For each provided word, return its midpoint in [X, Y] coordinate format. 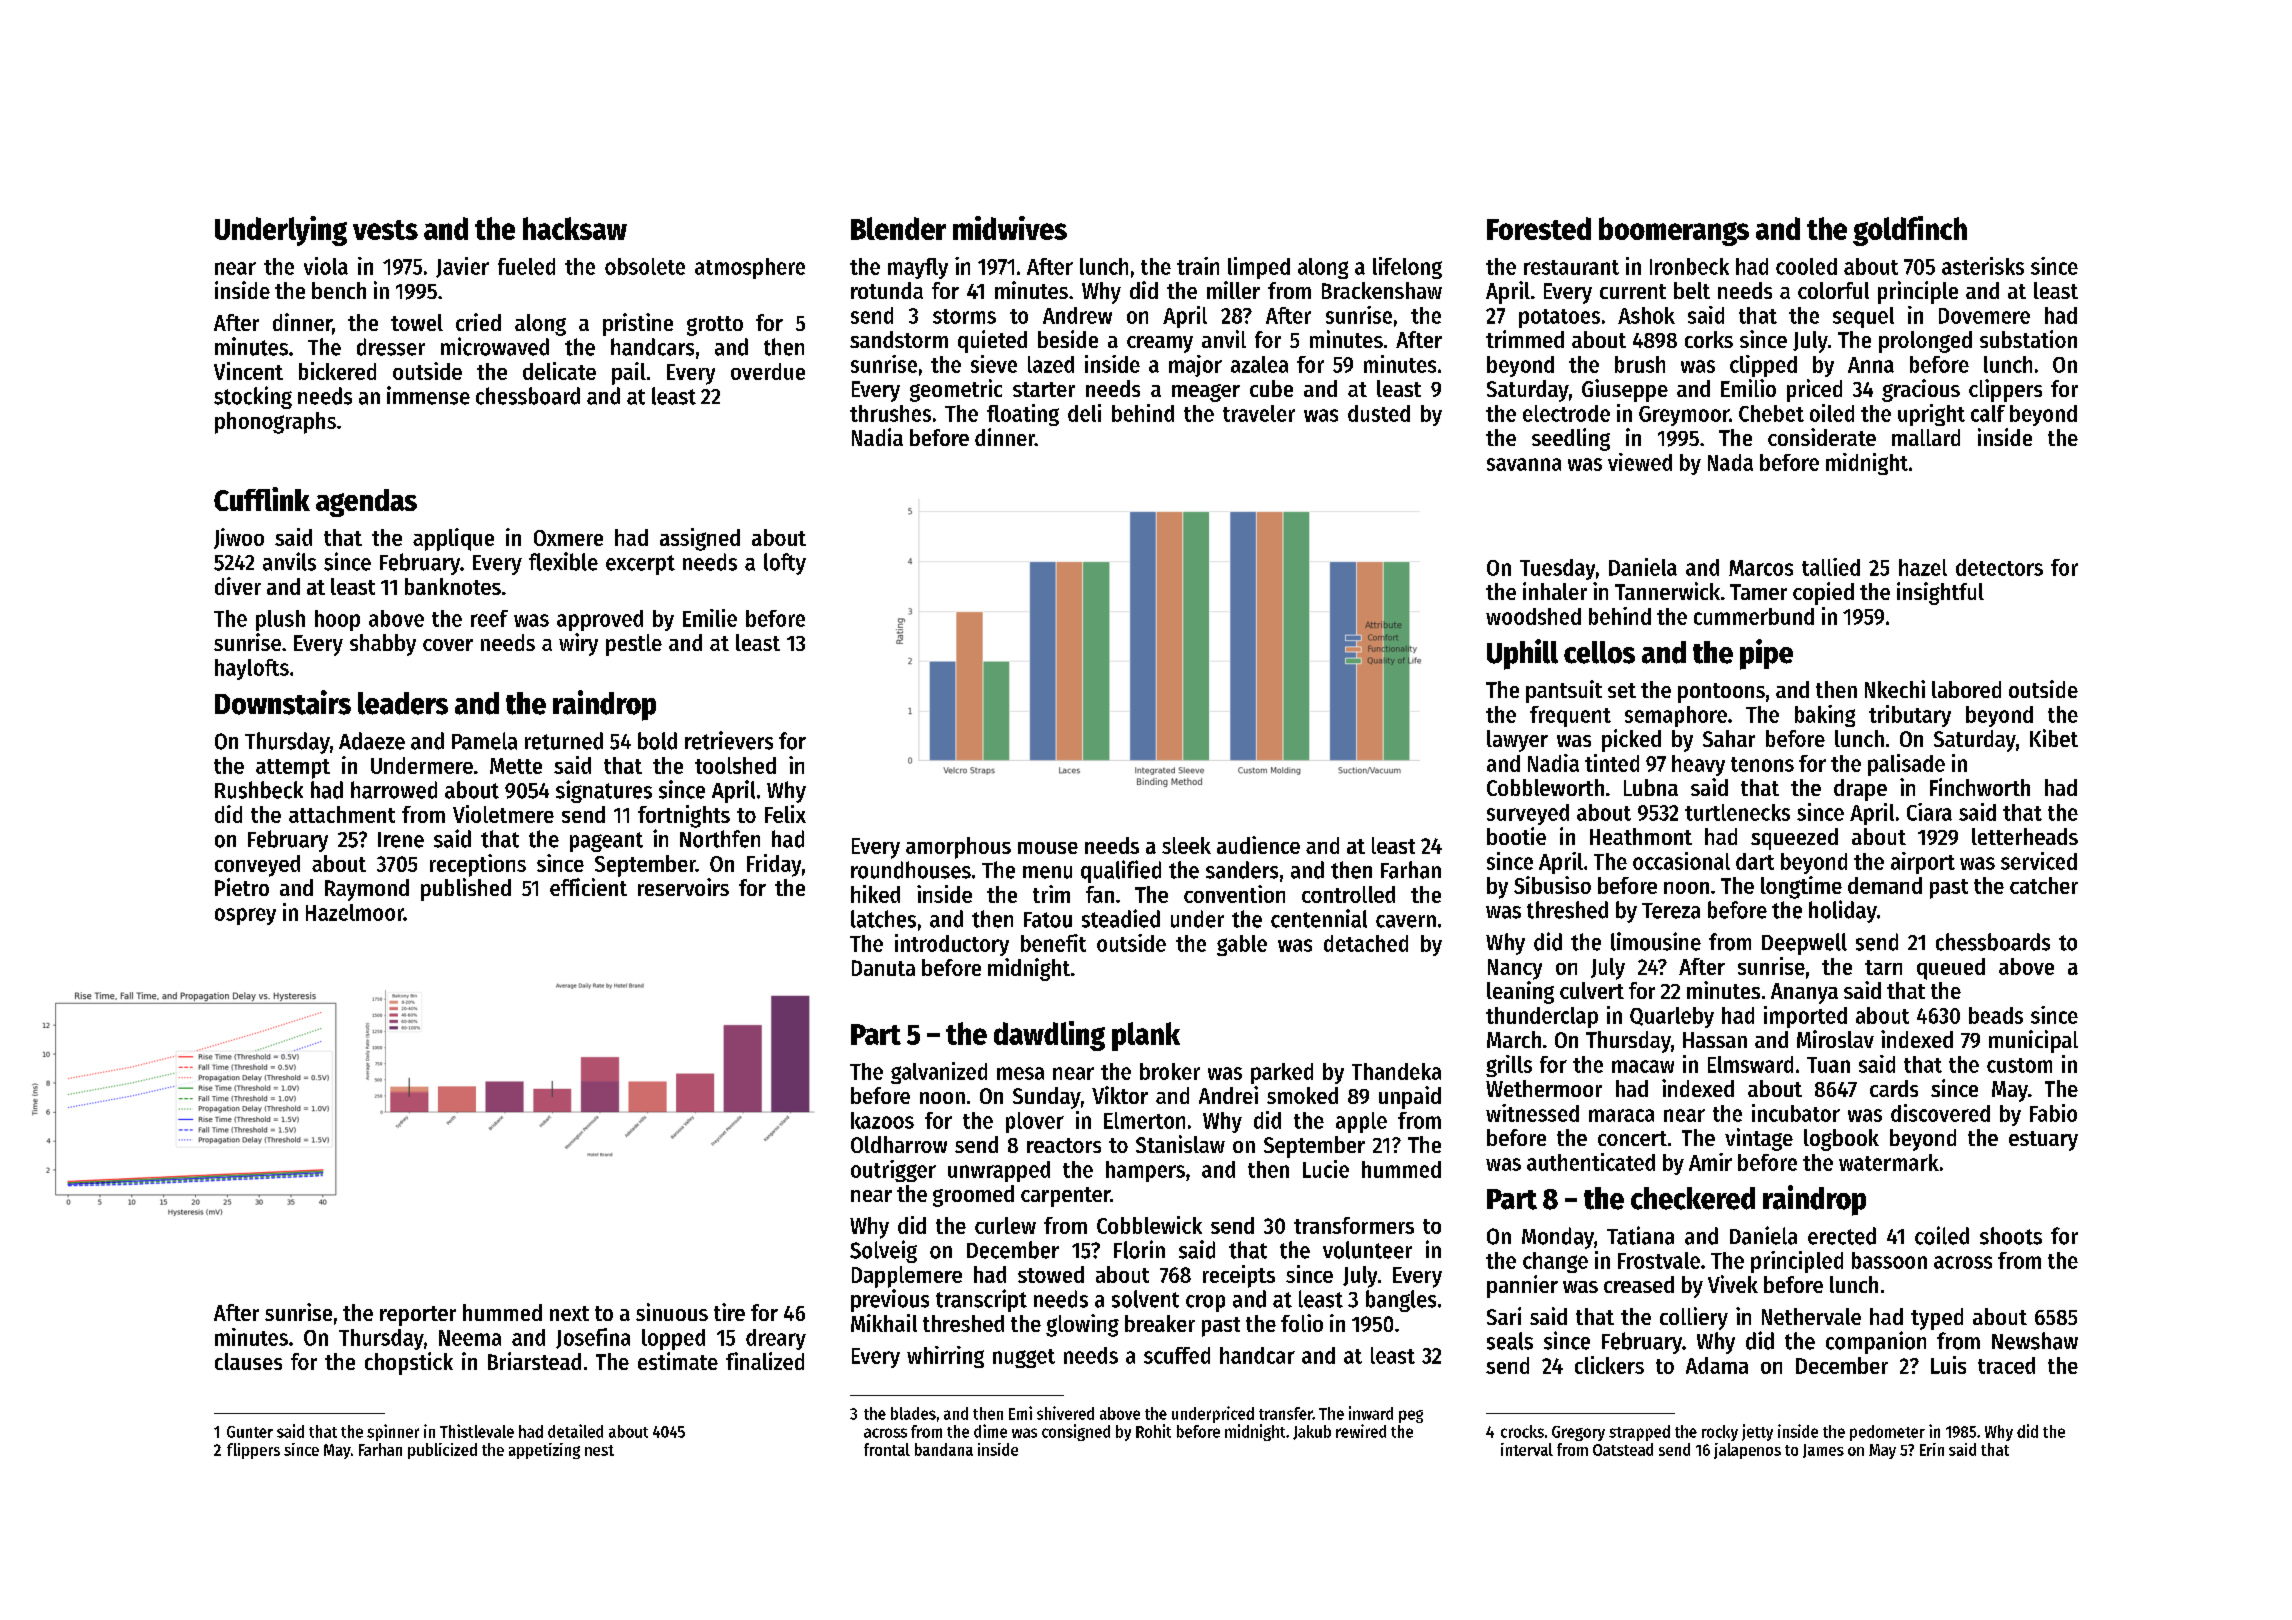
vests [385, 230]
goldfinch [1910, 231]
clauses [248, 1361]
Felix [785, 814]
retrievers [729, 740]
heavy [1698, 765]
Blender [898, 228]
